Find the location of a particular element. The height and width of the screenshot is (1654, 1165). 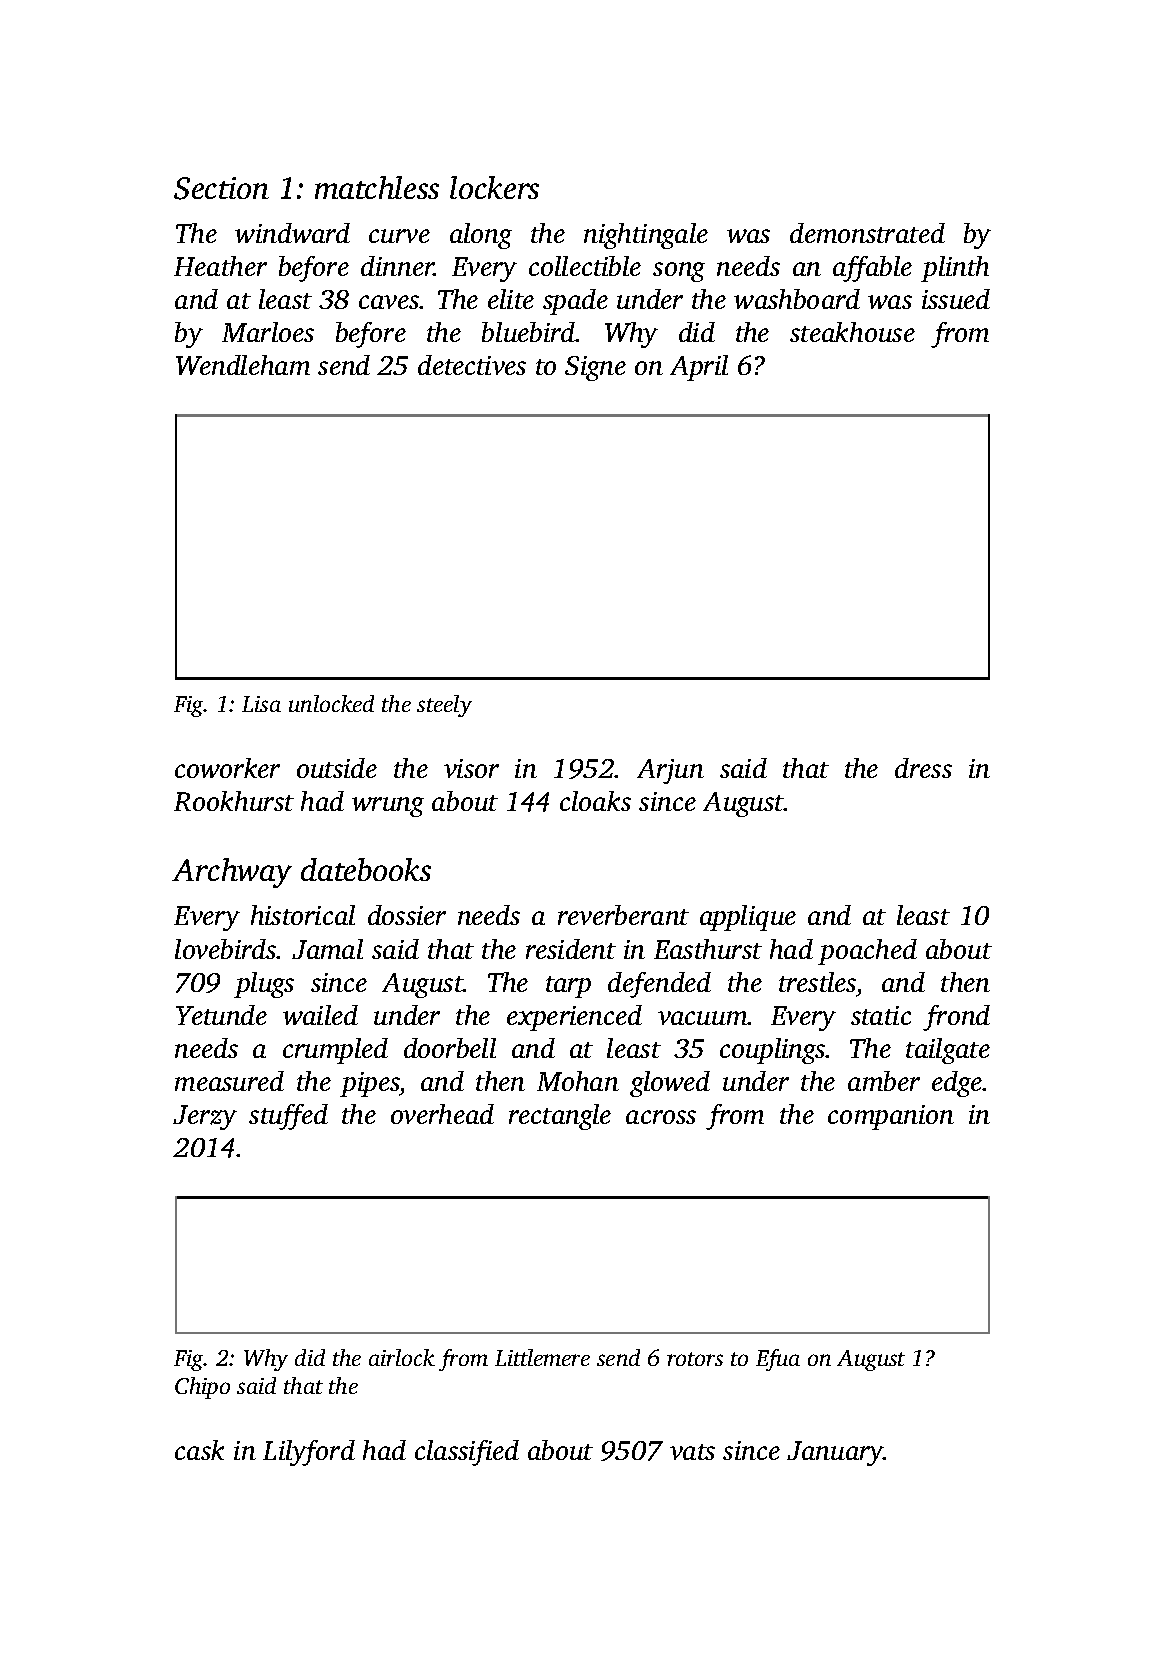

Lisa is located at coordinates (261, 704).
